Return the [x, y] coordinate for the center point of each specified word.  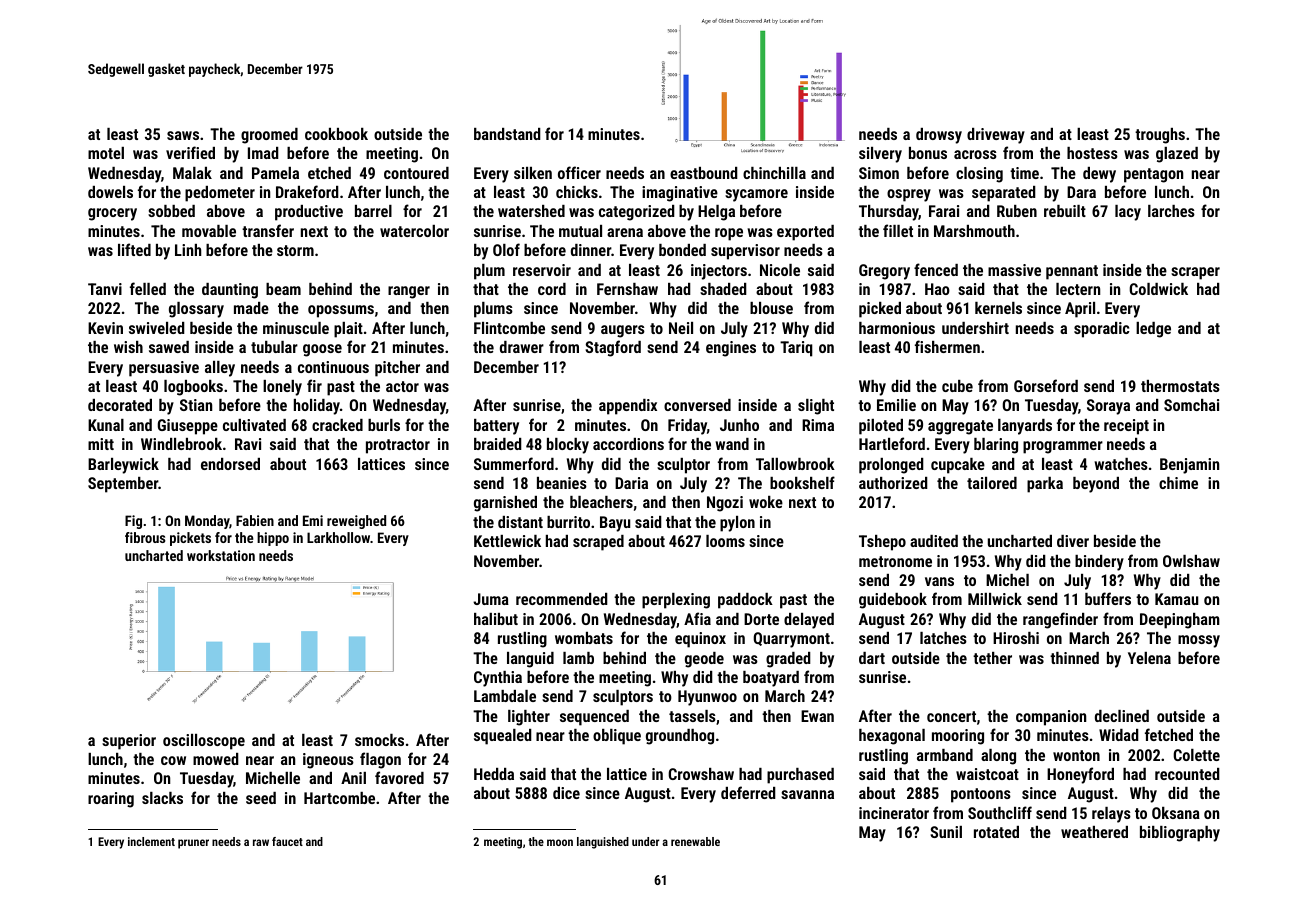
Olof [506, 249]
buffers [1108, 598]
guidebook [893, 601]
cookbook [336, 134]
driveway [996, 136]
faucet [287, 841]
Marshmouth [974, 231]
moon [560, 842]
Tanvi [105, 289]
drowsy [939, 136]
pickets [190, 539]
